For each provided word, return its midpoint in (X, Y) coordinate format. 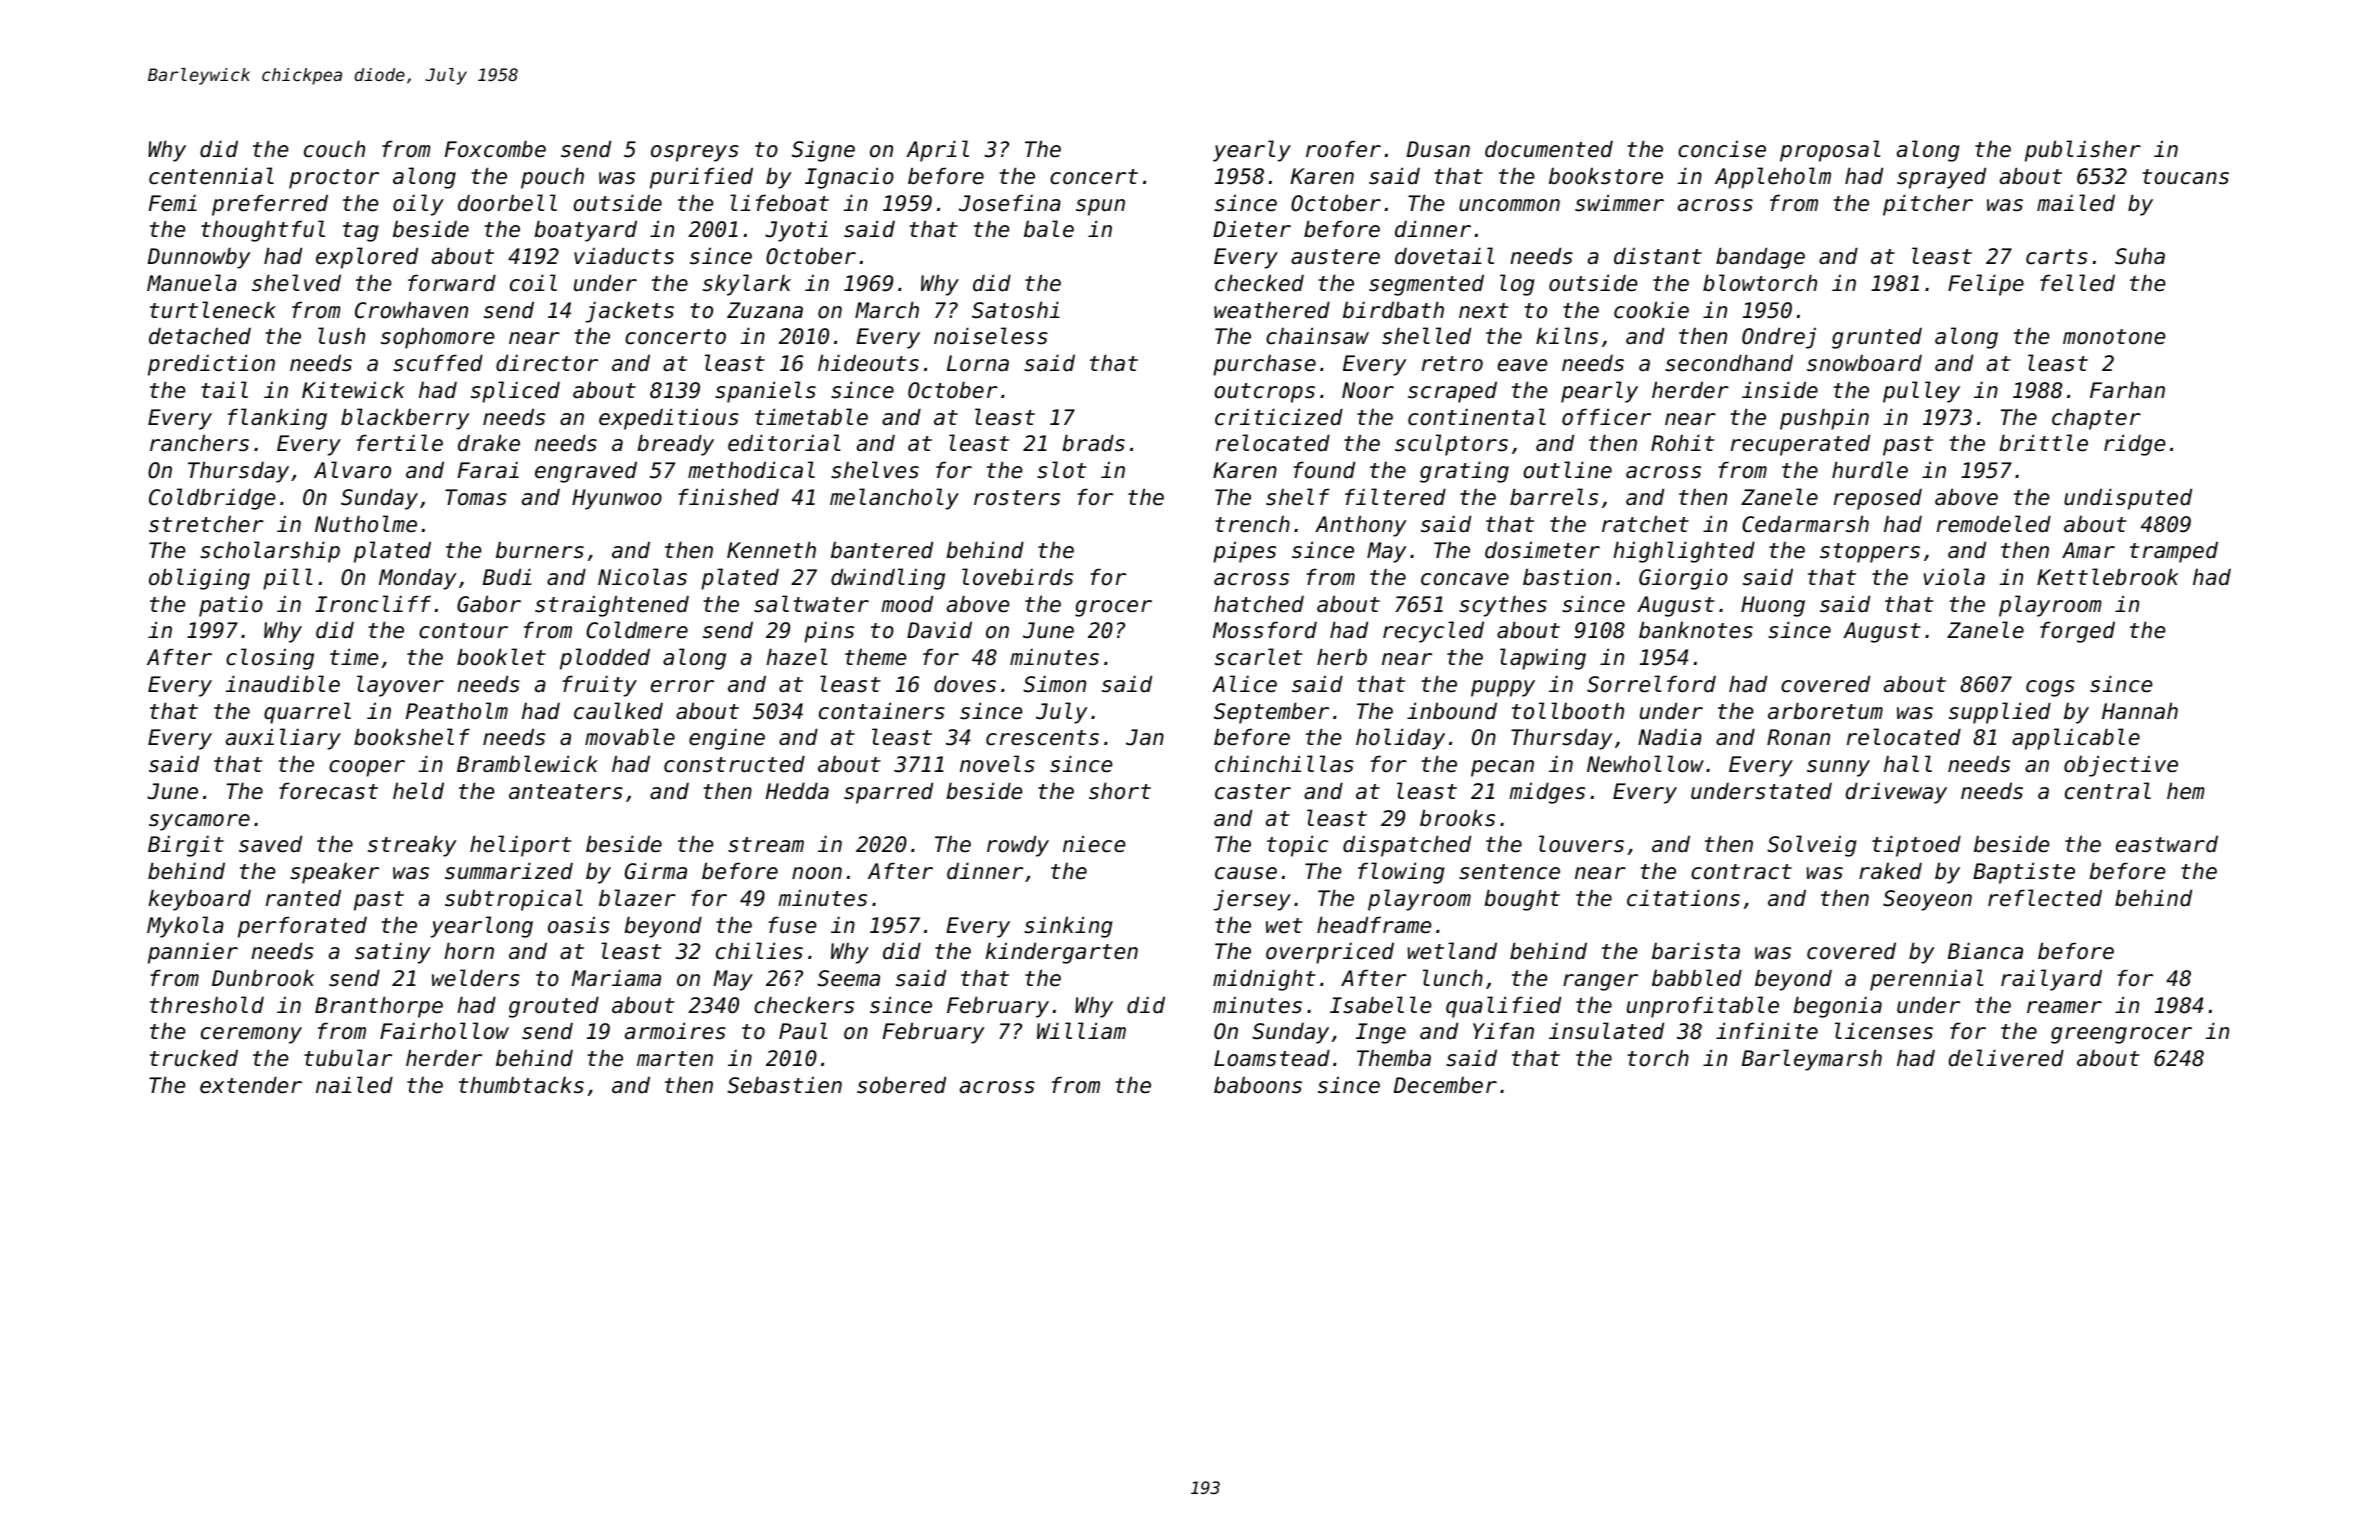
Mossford (1265, 630)
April (937, 151)
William (1081, 1031)
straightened (612, 606)
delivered (2006, 1058)
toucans (2185, 177)
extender (251, 1085)
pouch (552, 178)
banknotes (1696, 630)
